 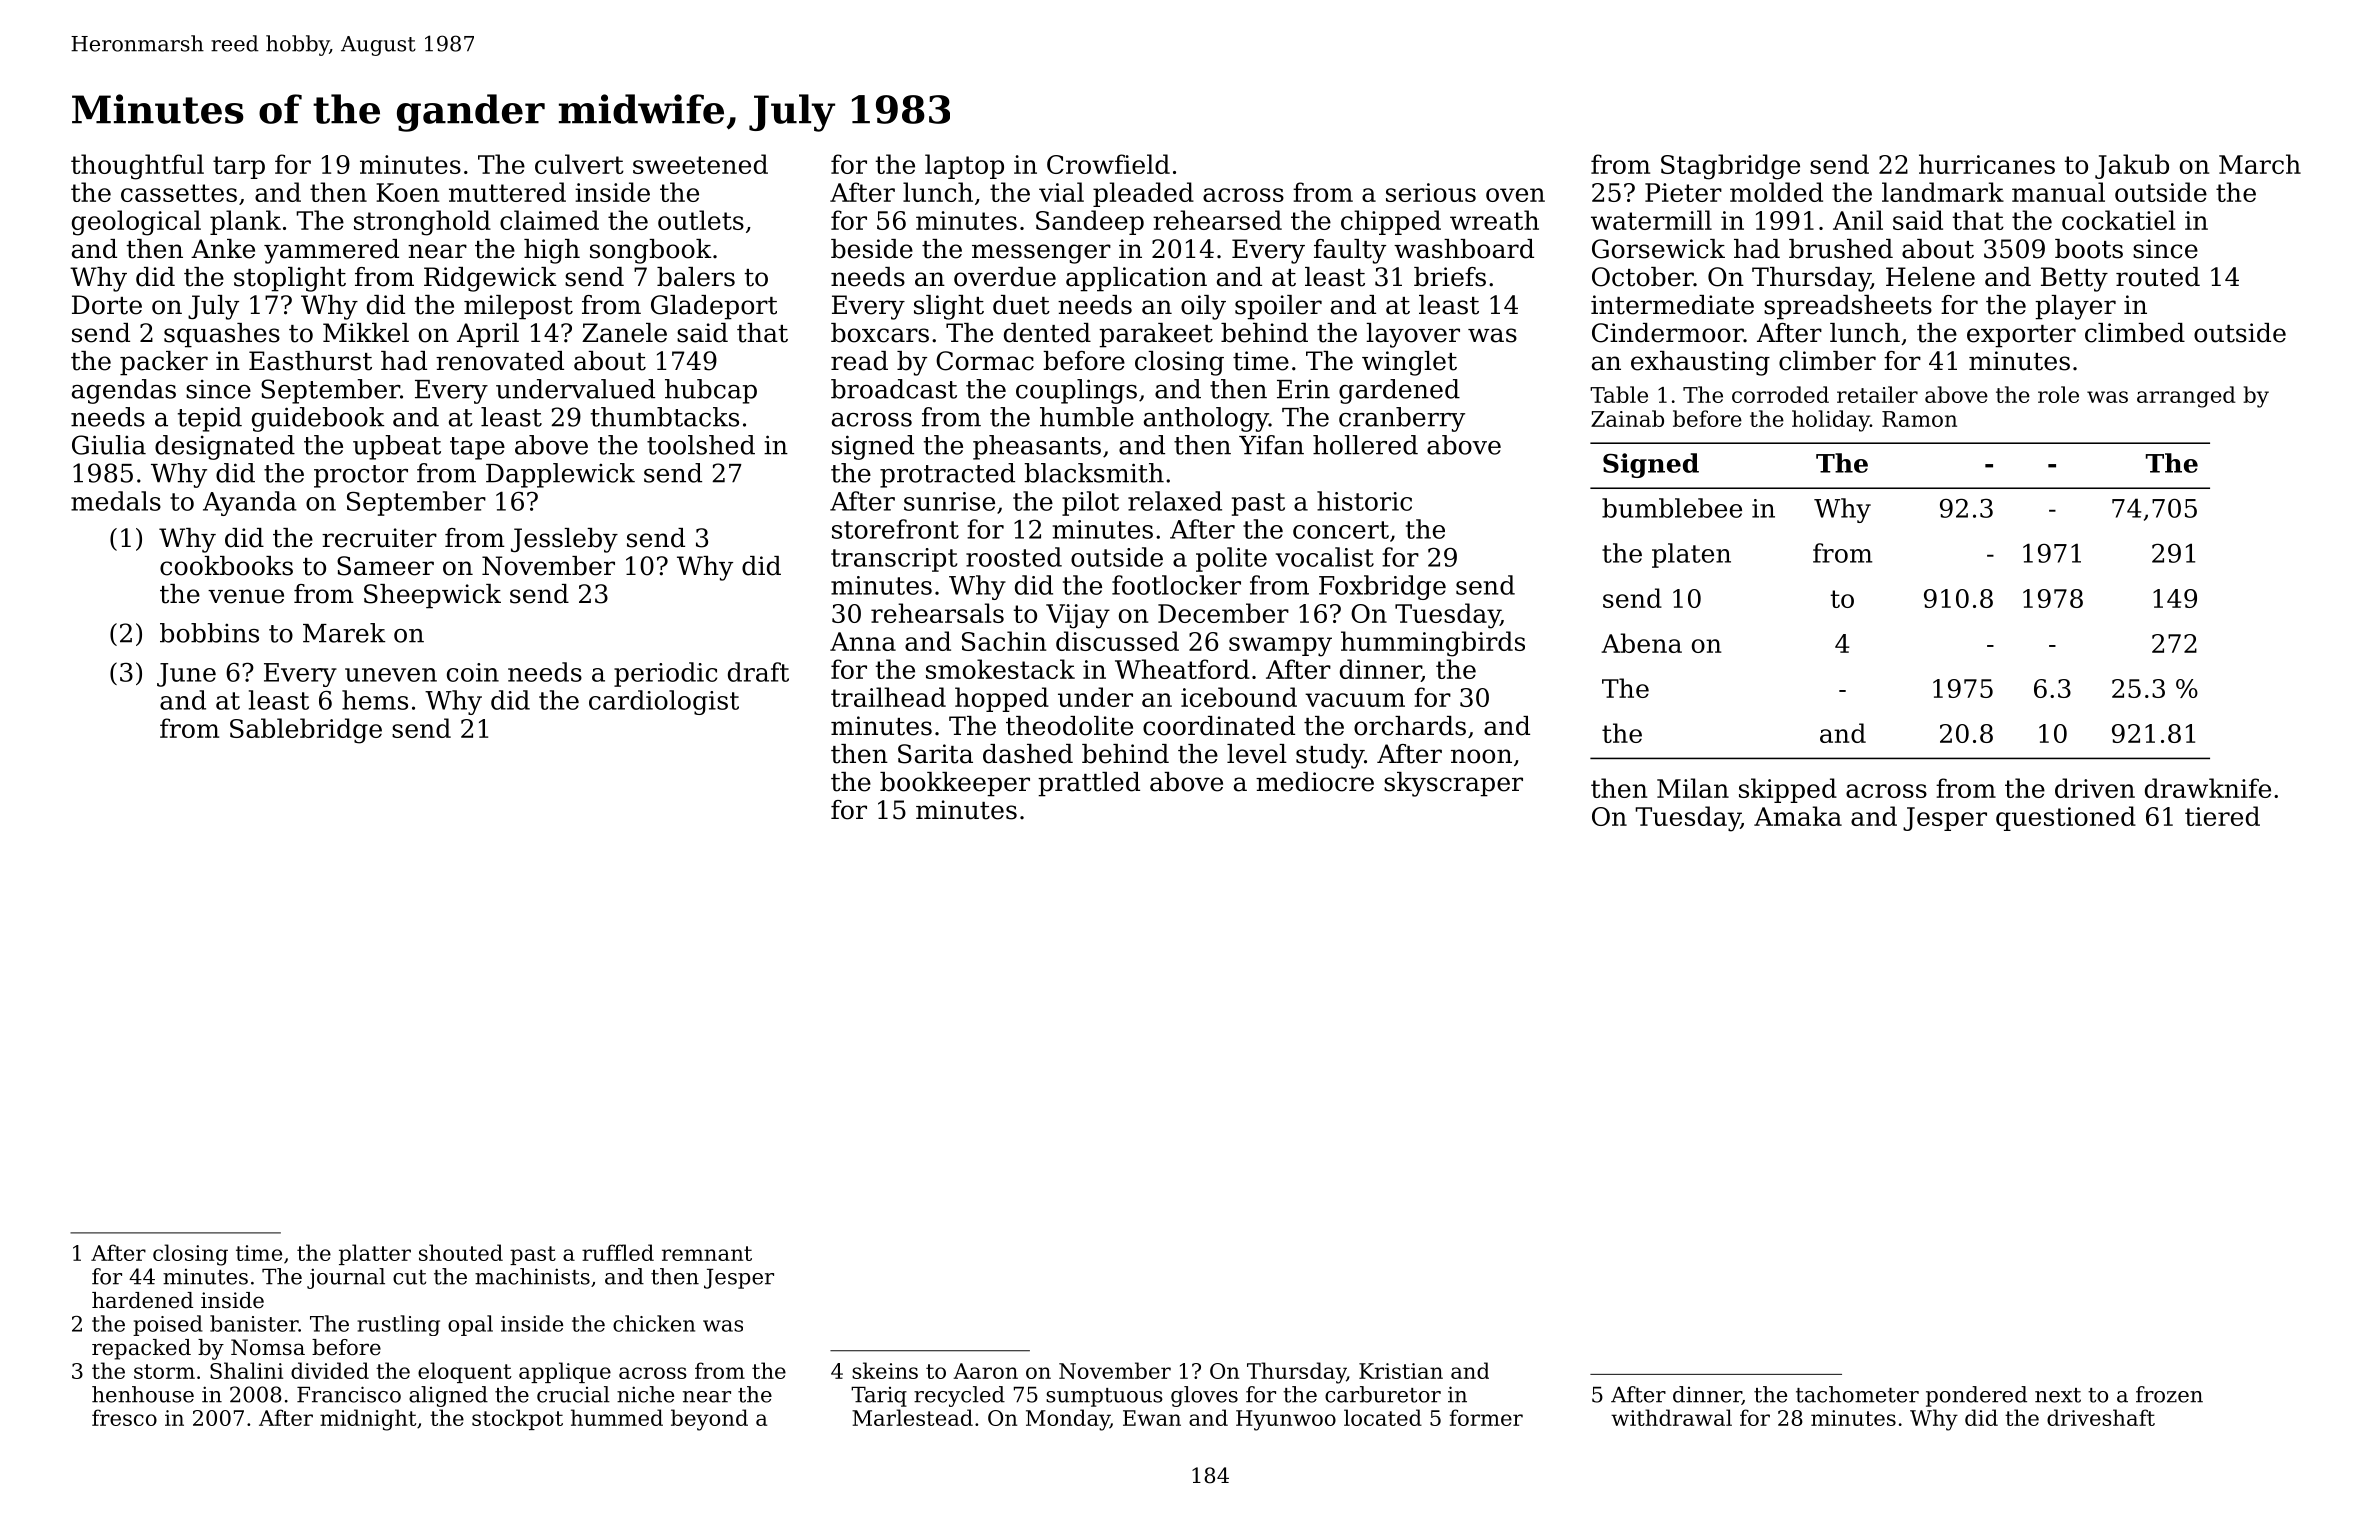 I want to click on Zanele, so click(x=624, y=333).
